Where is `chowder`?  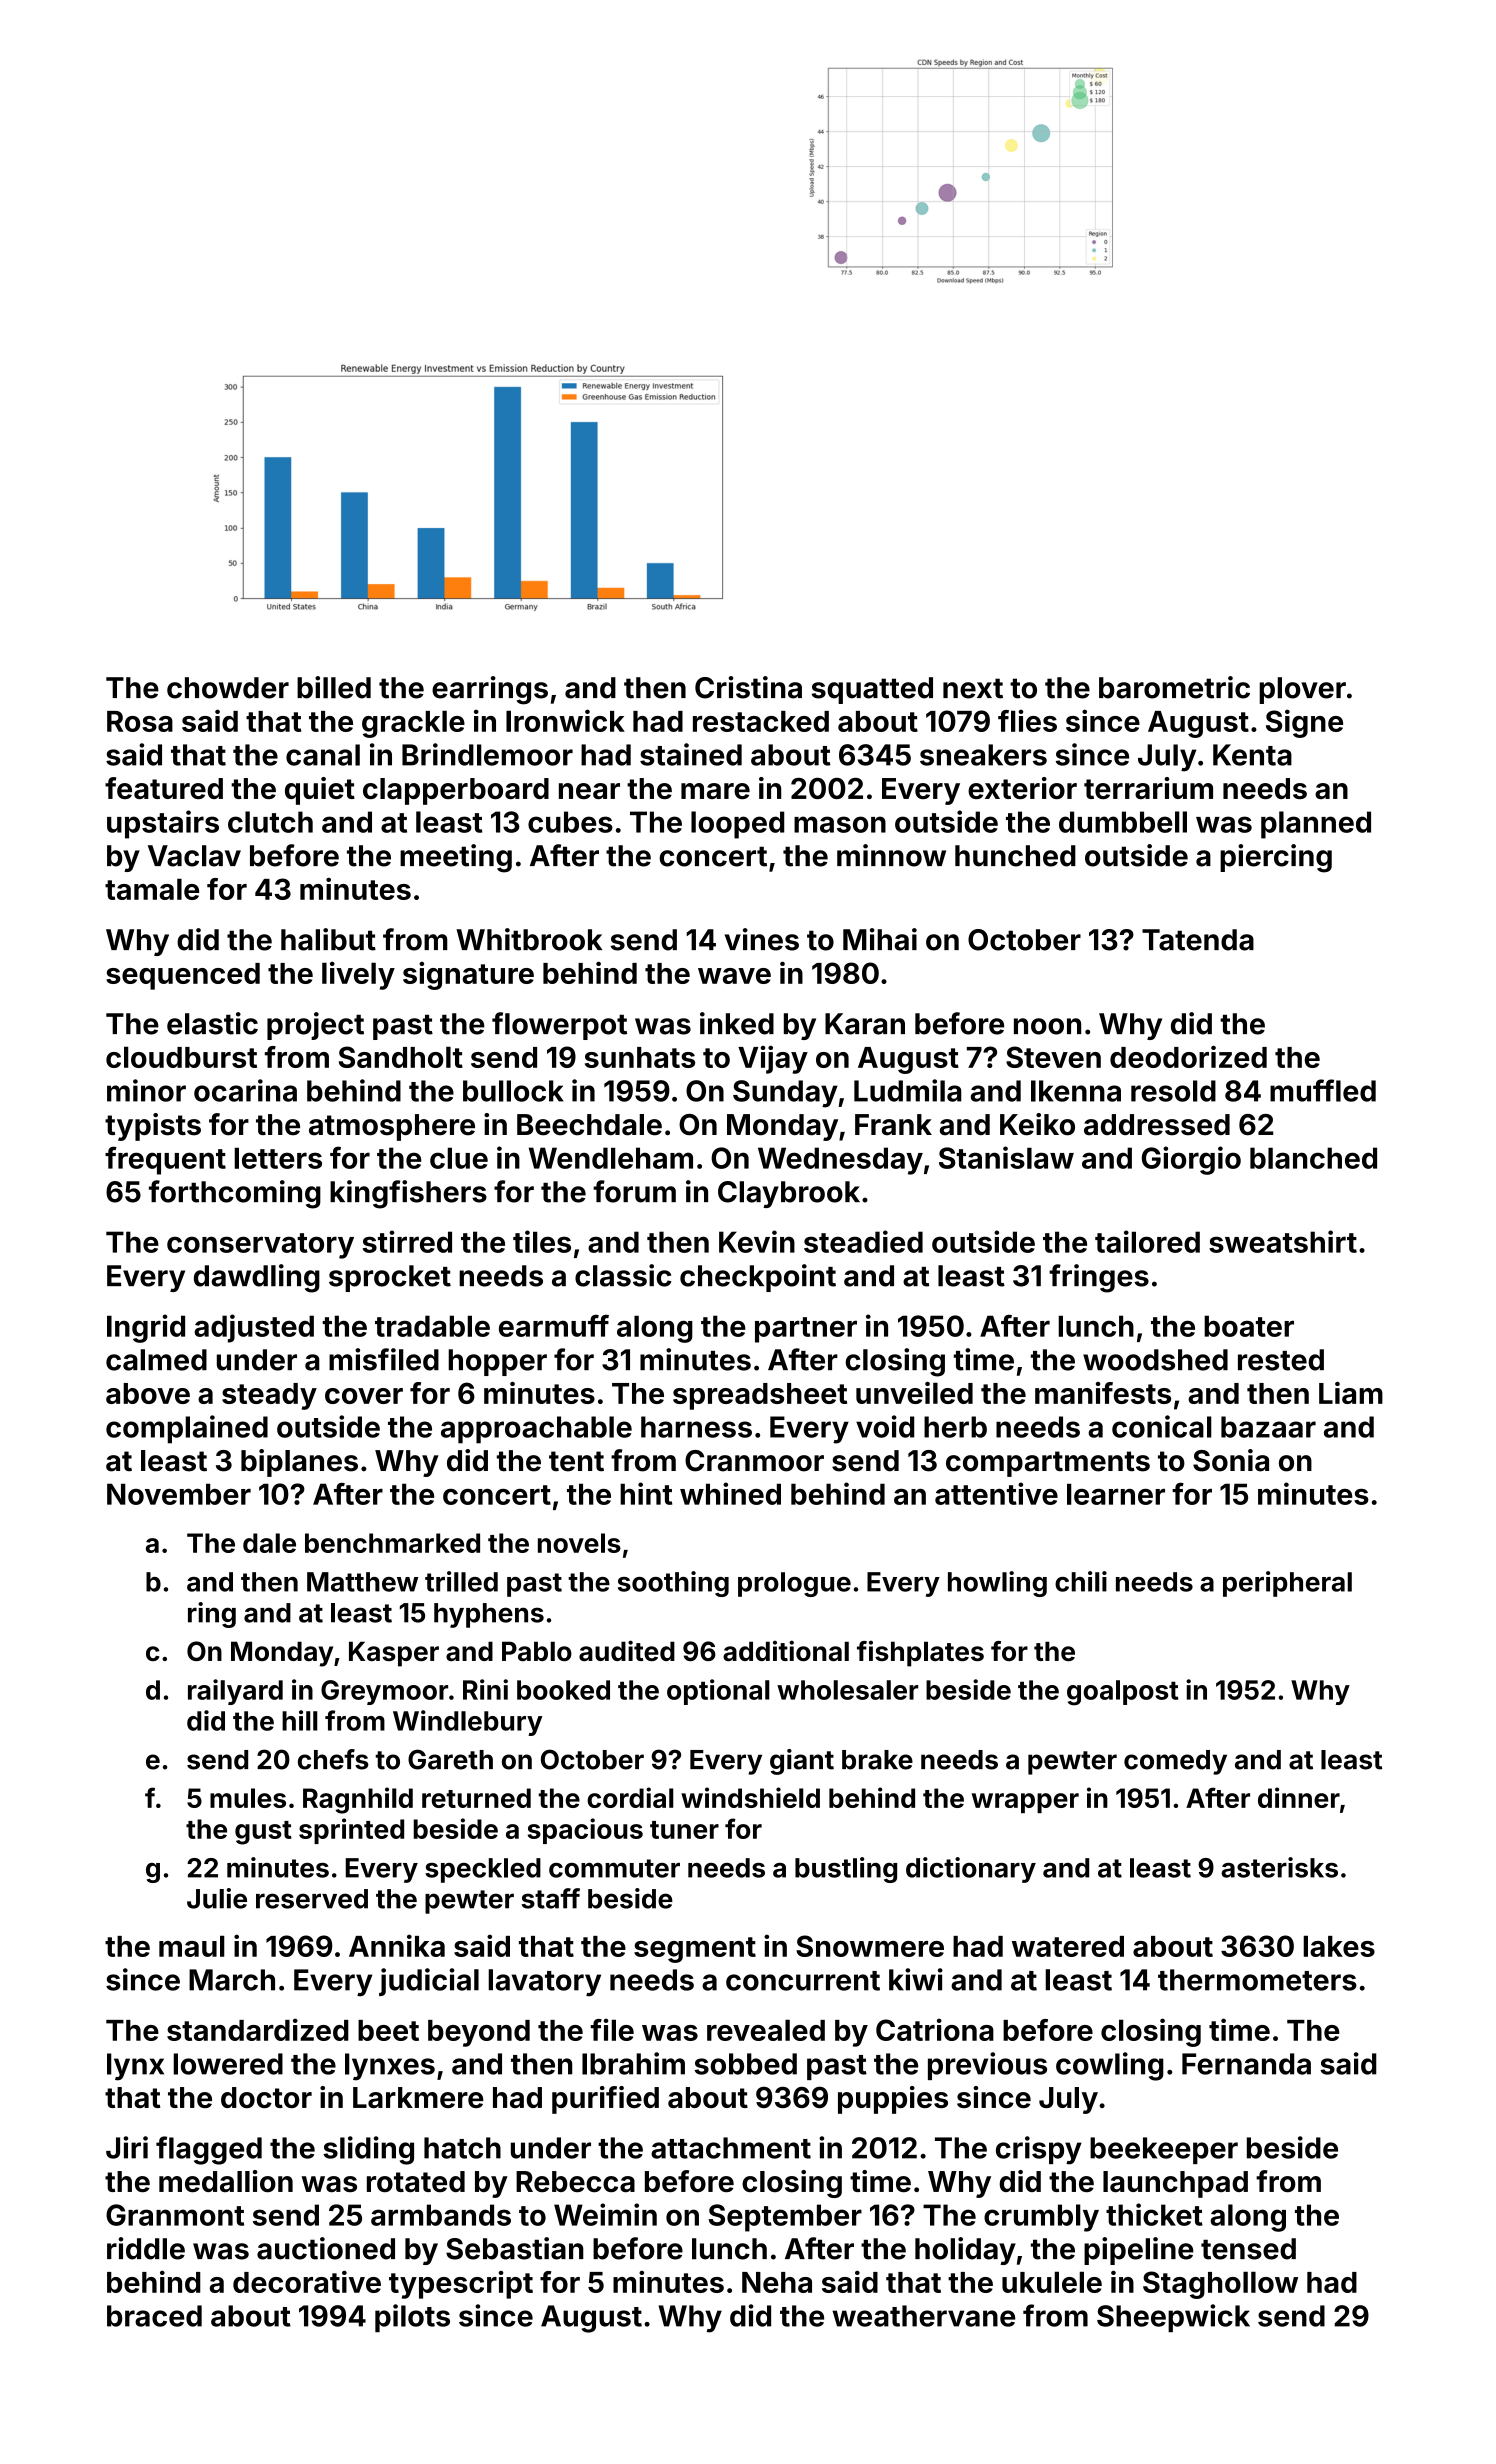 chowder is located at coordinates (228, 688).
